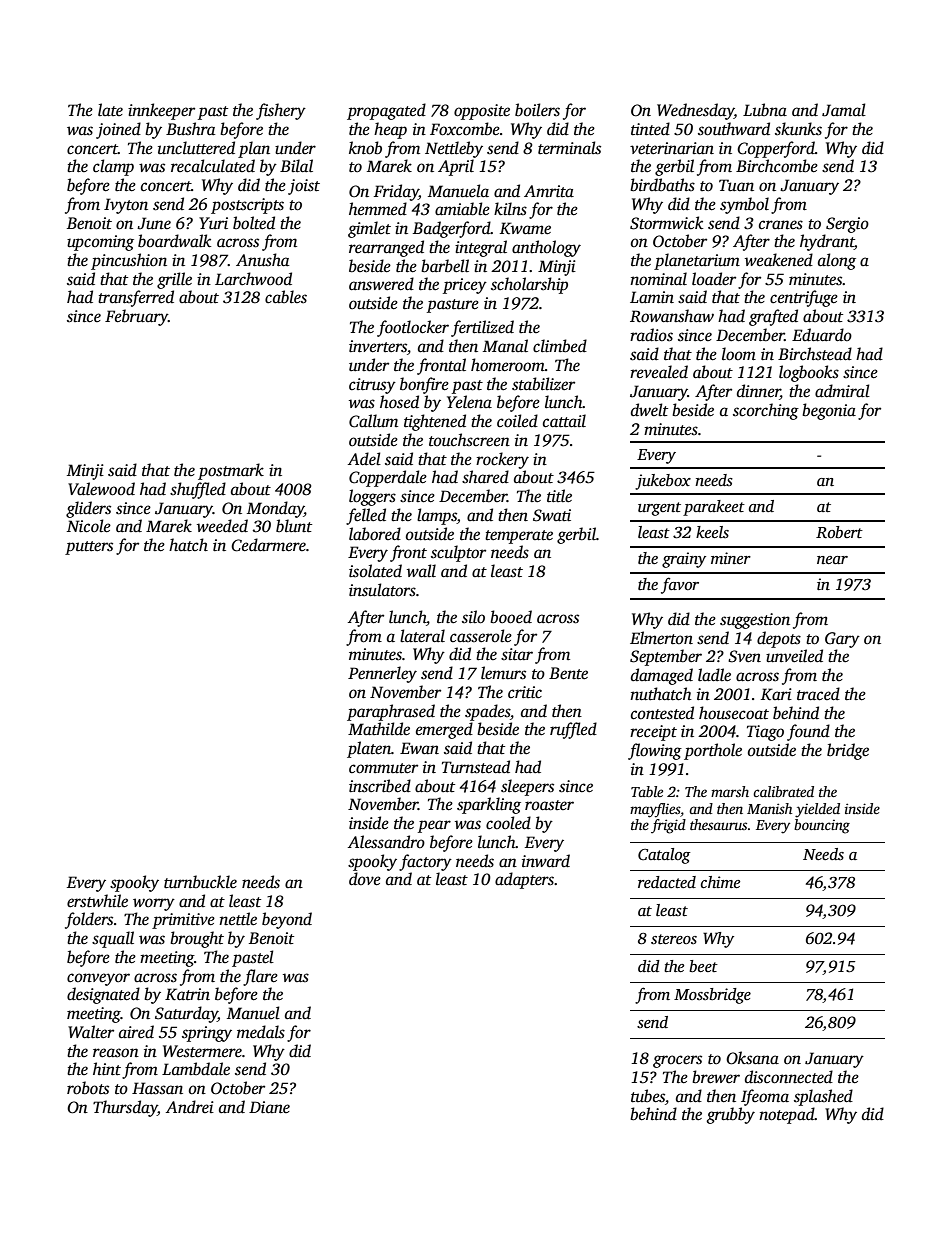 Image resolution: width=952 pixels, height=1233 pixels. I want to click on propagated, so click(386, 111).
